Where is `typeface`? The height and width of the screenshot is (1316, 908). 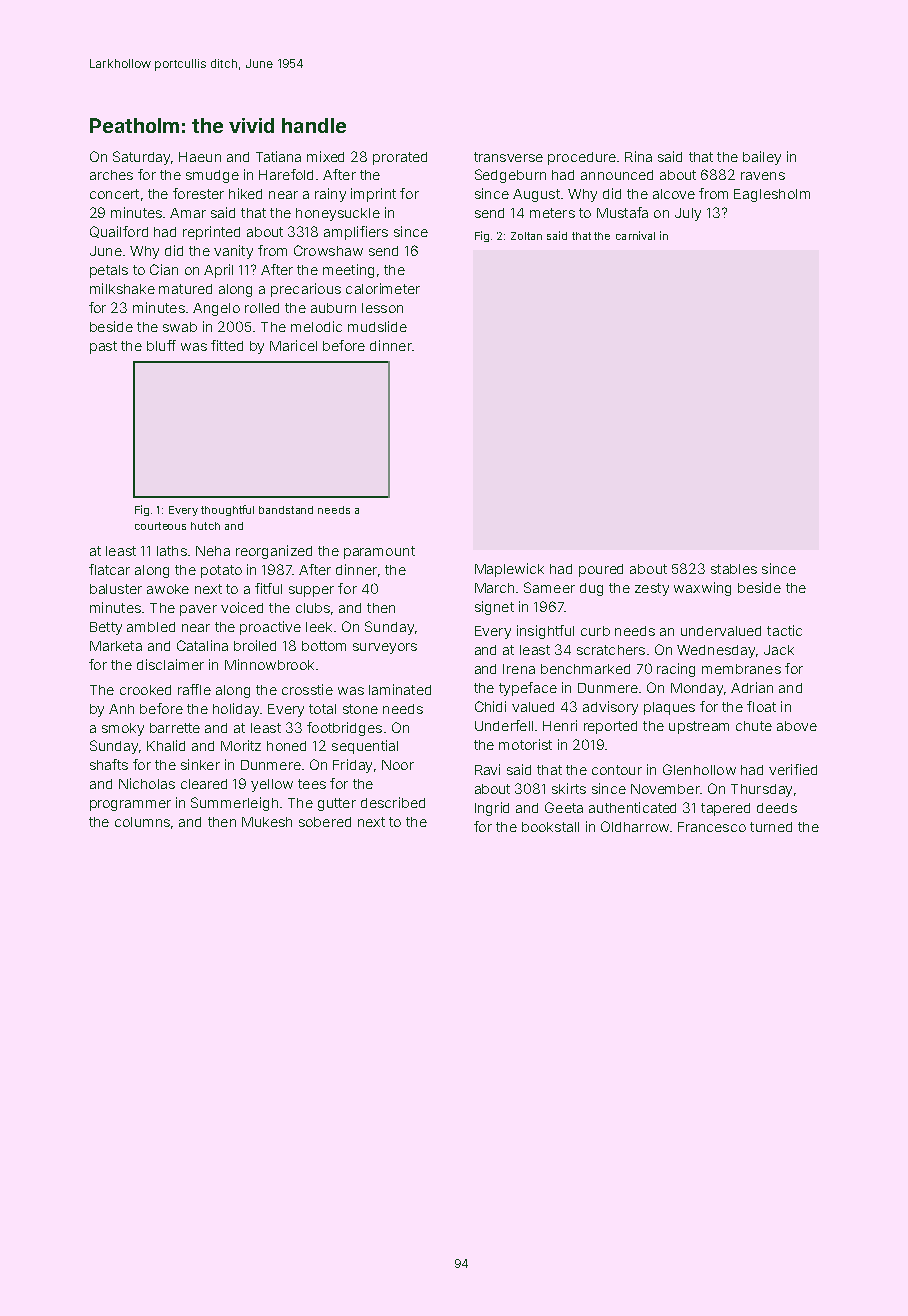 typeface is located at coordinates (528, 689).
